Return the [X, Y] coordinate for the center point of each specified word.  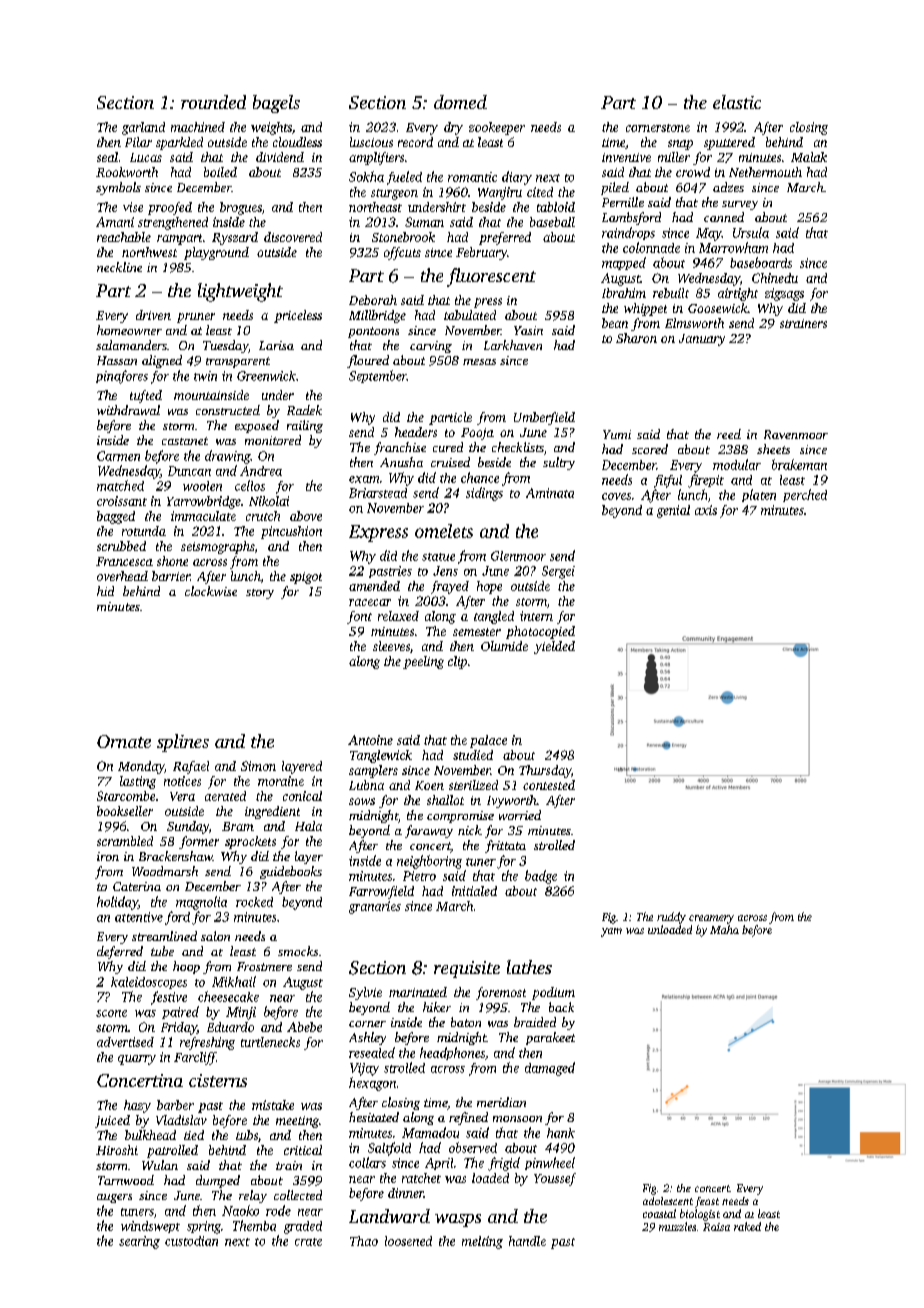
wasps [458, 1220]
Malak [809, 157]
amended [374, 586]
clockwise [211, 591]
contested [549, 785]
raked [747, 1226]
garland [143, 128]
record [415, 142]
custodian [191, 1241]
